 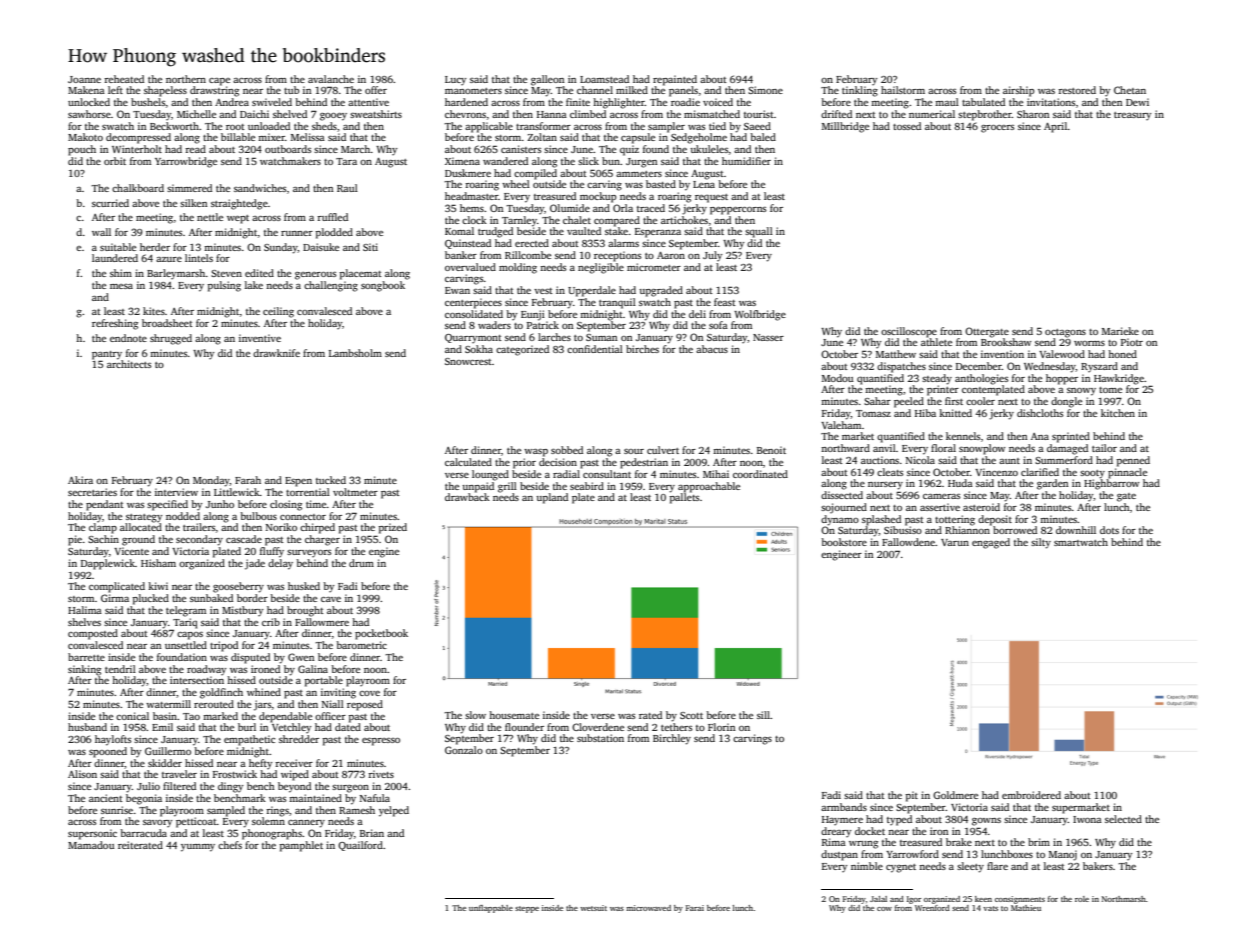 What do you see at coordinates (461, 255) in the document?
I see `banker` at bounding box center [461, 255].
